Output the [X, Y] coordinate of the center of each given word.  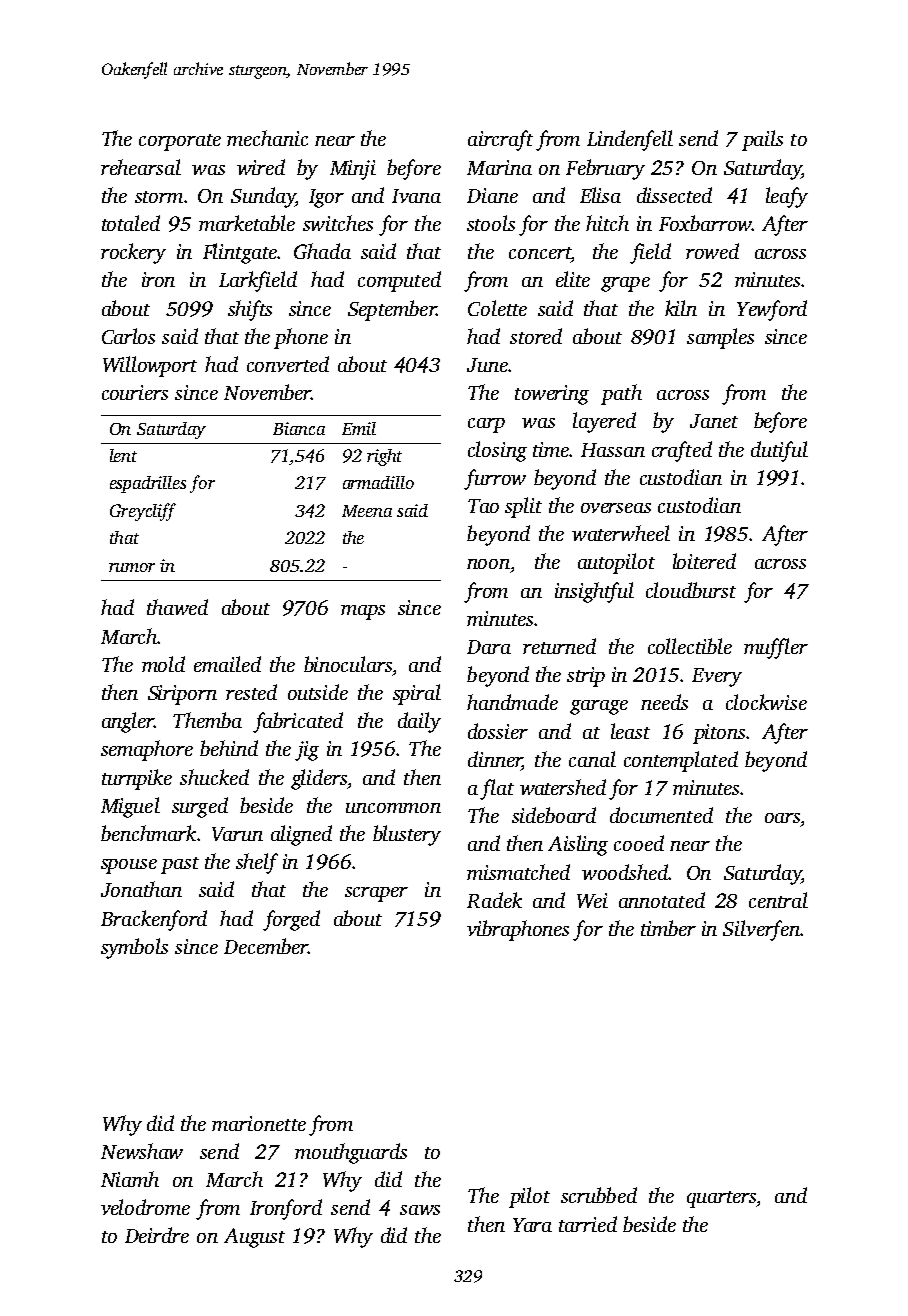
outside [318, 692]
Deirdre [157, 1235]
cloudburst [691, 590]
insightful [594, 592]
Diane [492, 195]
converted [288, 364]
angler [128, 722]
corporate [180, 142]
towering [552, 395]
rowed [712, 251]
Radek [494, 900]
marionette [259, 1123]
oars [782, 818]
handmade [512, 702]
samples [720, 338]
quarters [721, 1199]
